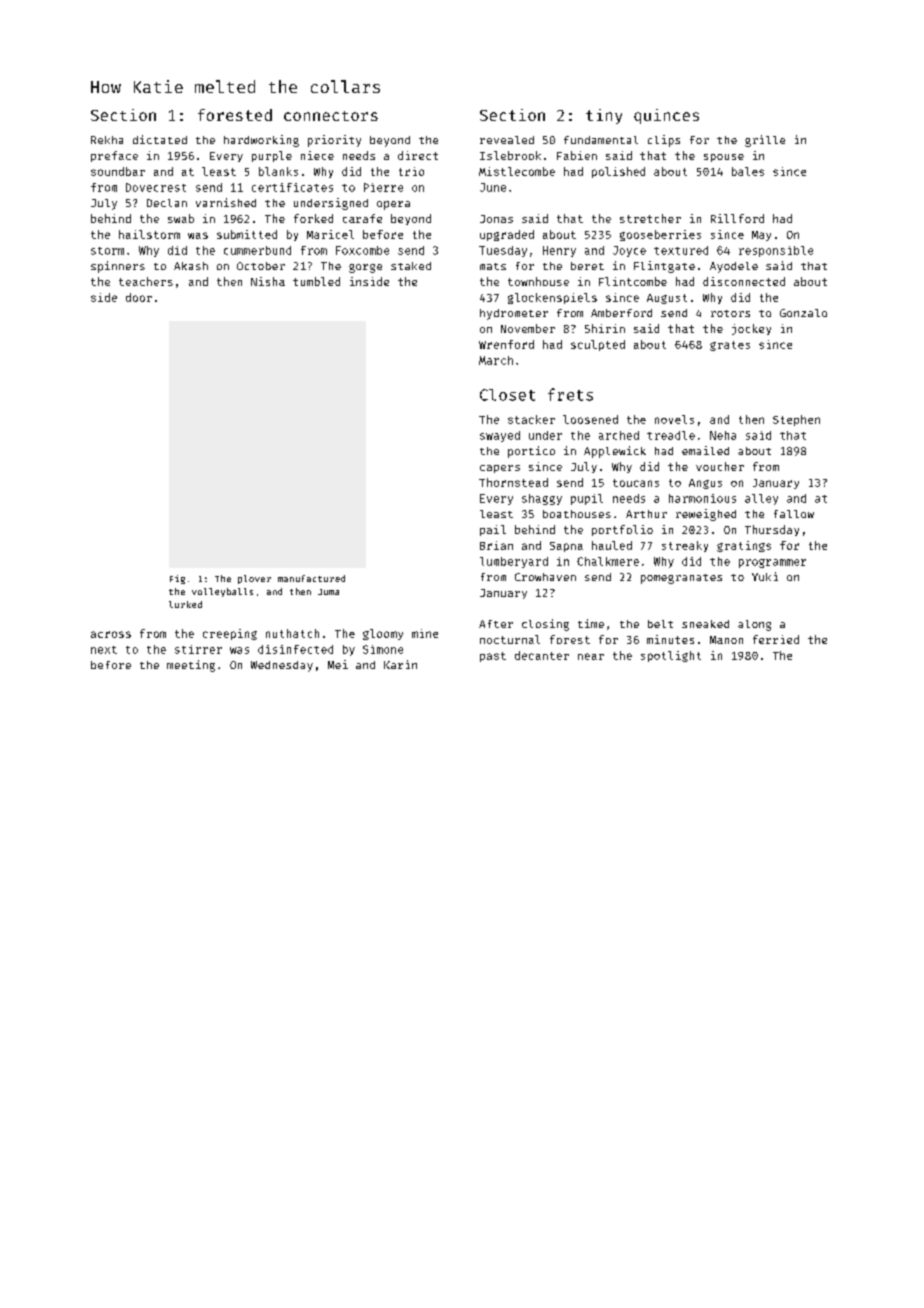 This screenshot has width=924, height=1308. What do you see at coordinates (500, 469) in the screenshot?
I see `capers` at bounding box center [500, 469].
